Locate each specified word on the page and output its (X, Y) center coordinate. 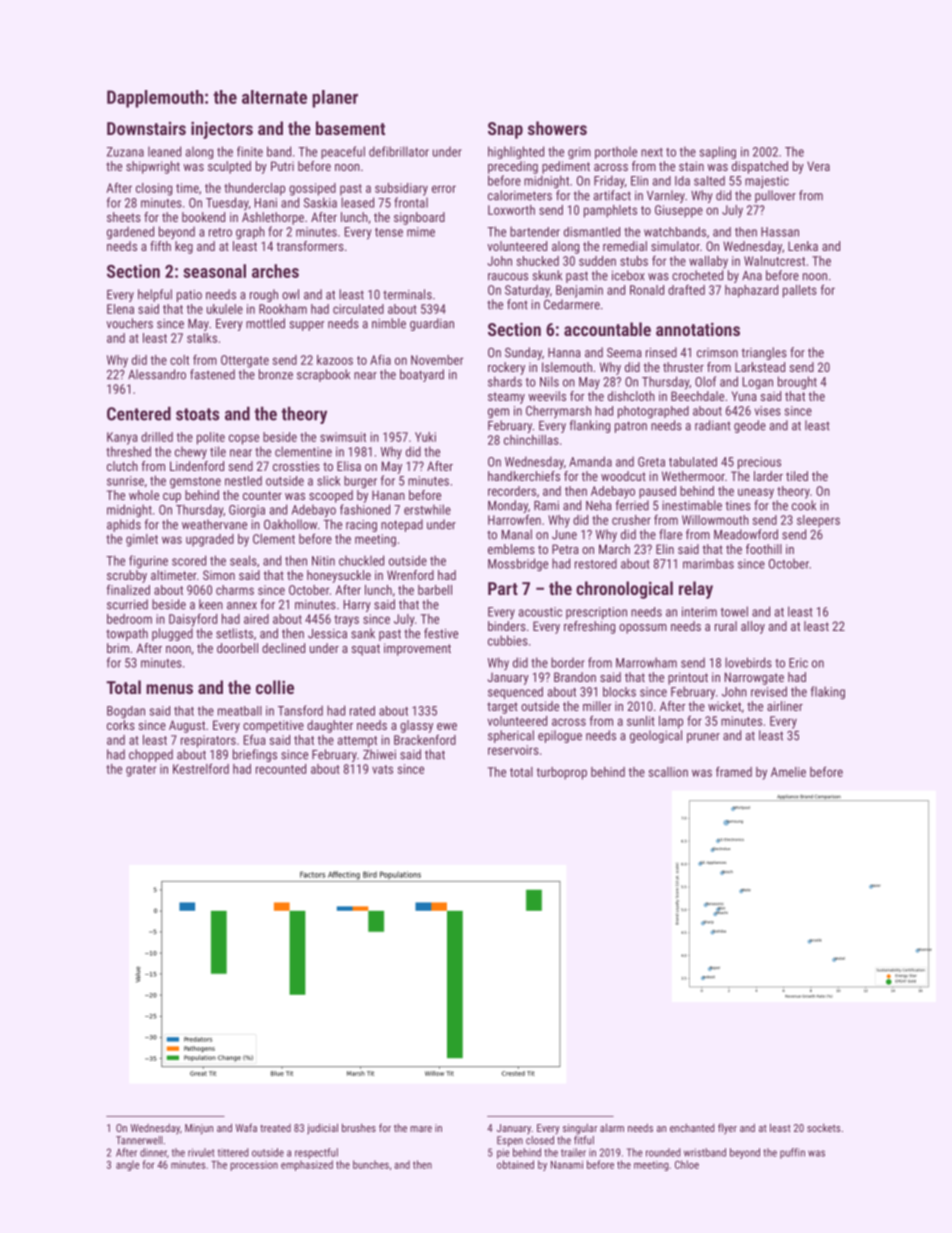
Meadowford (746, 534)
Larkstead (760, 367)
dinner (153, 1152)
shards (505, 381)
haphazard (751, 291)
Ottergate (245, 361)
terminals (407, 294)
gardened (130, 232)
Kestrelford (201, 768)
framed (734, 771)
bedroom (129, 619)
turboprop (562, 773)
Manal (517, 534)
